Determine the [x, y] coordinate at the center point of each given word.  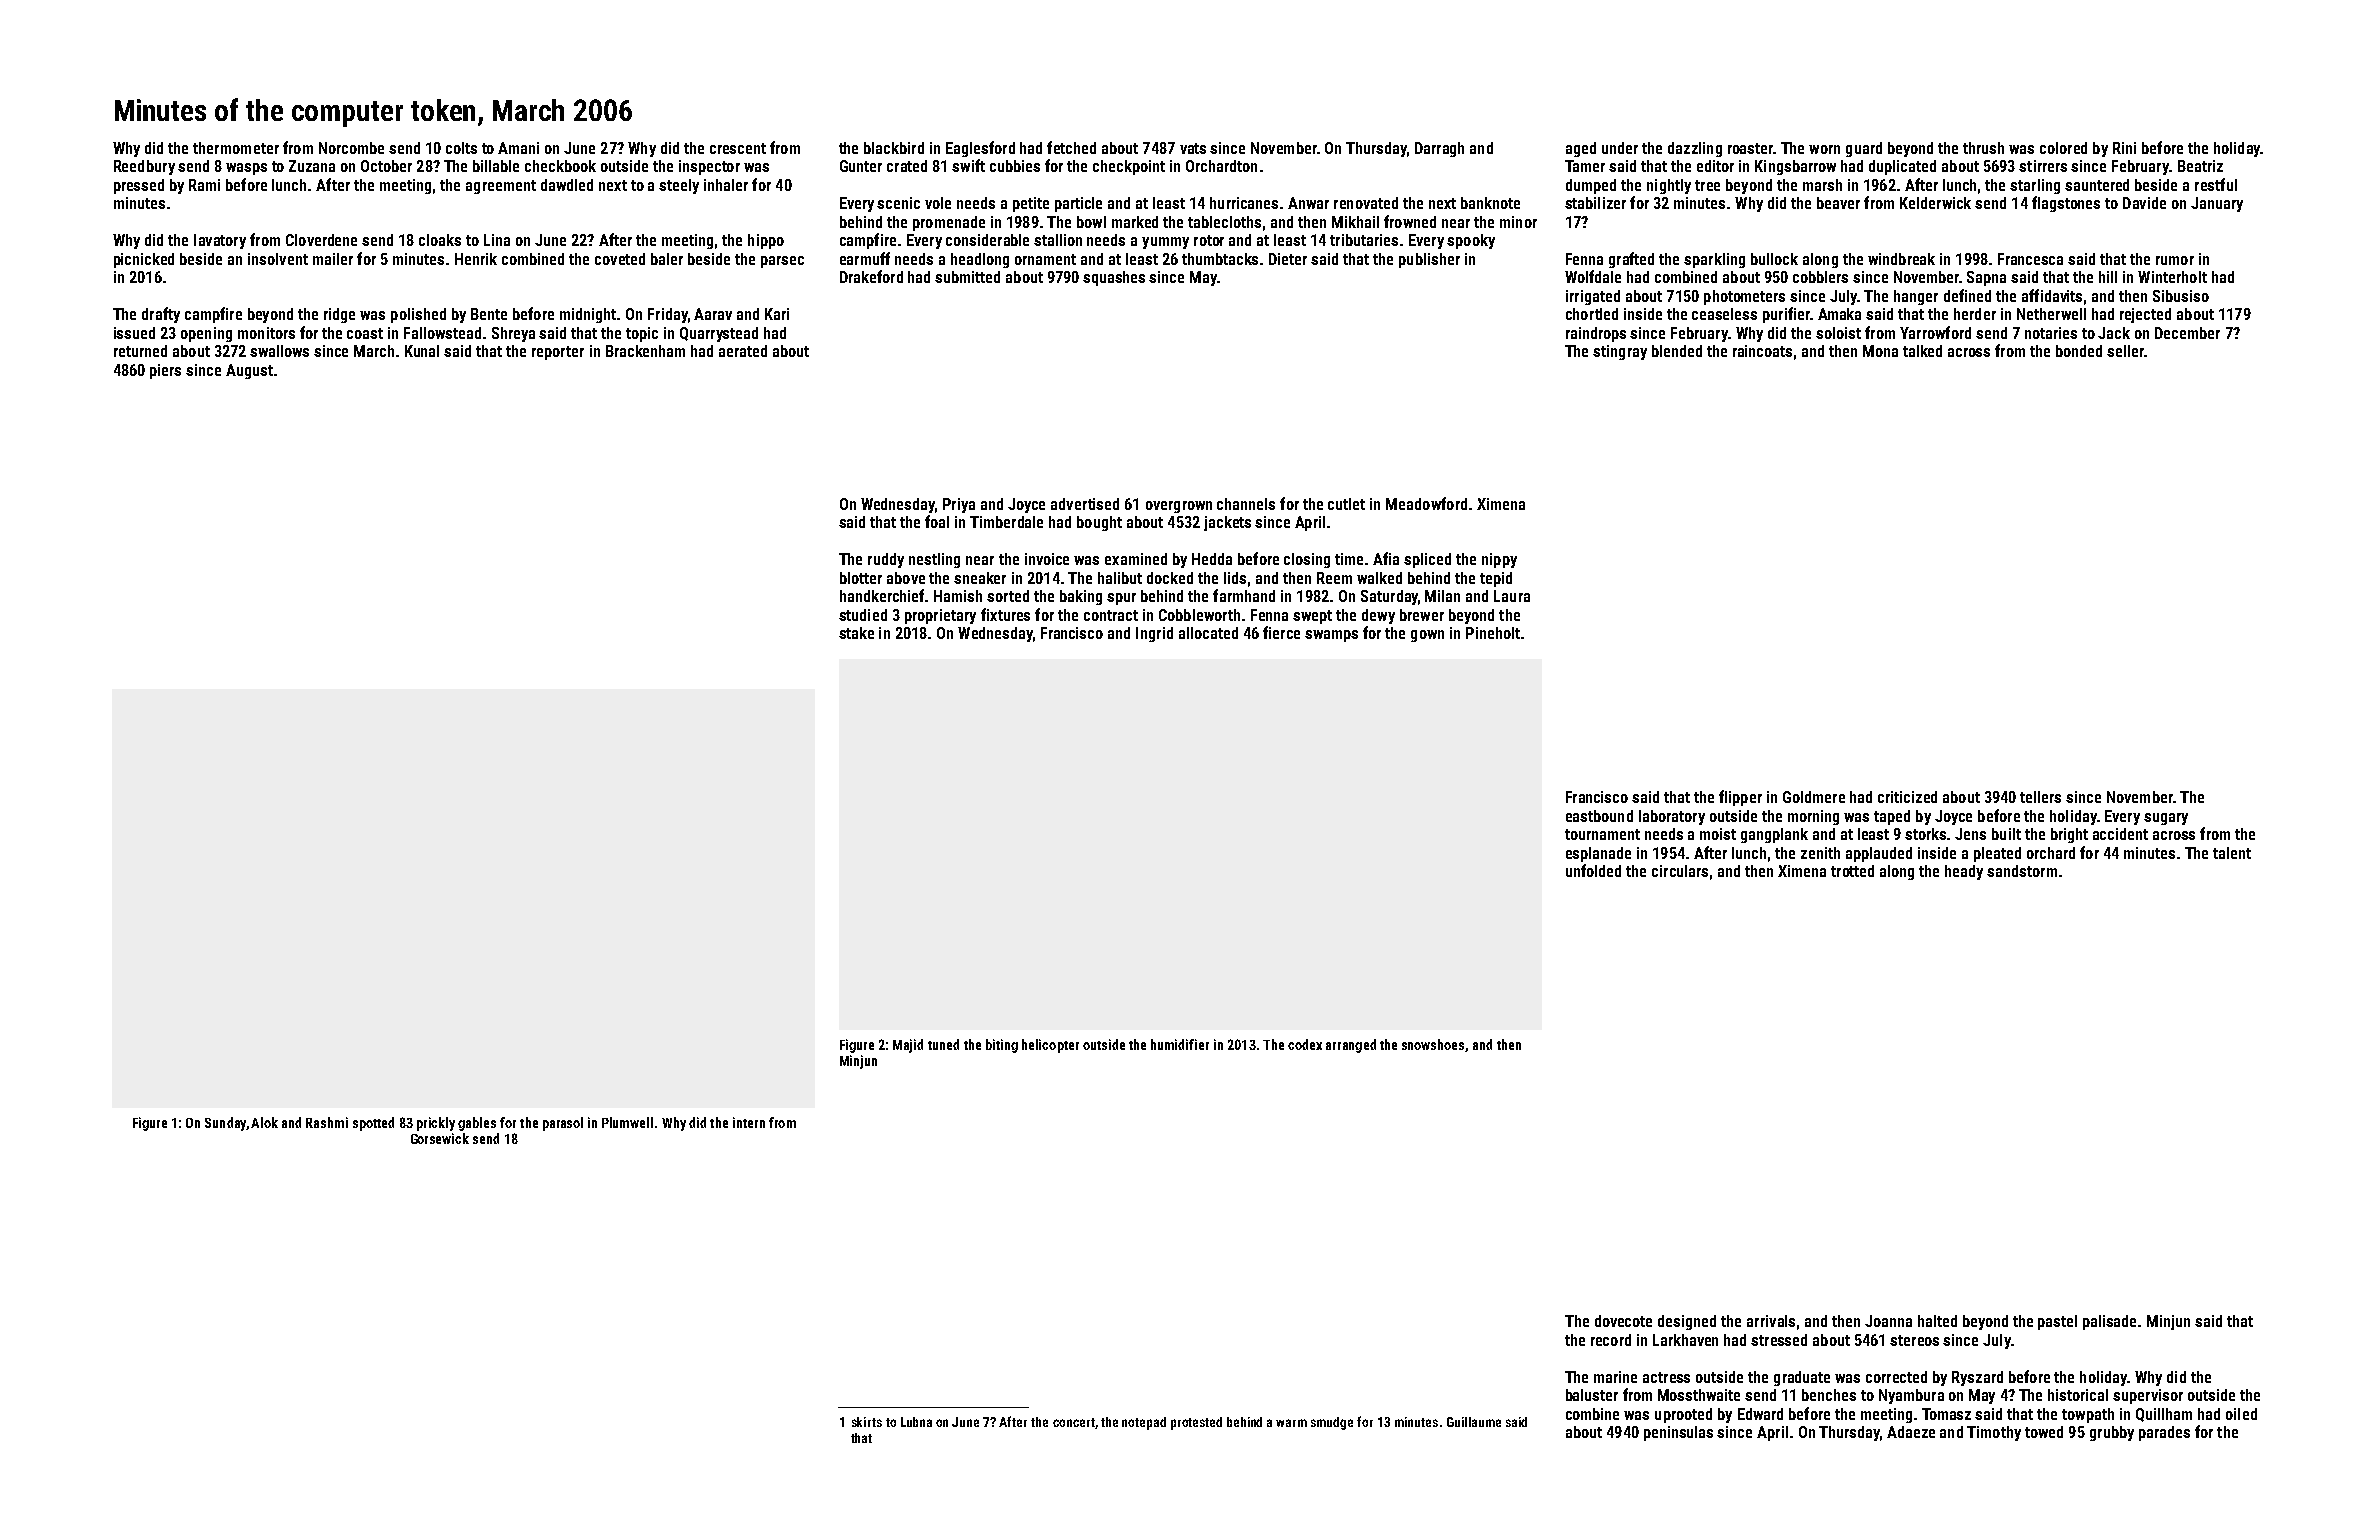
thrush [1983, 148]
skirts [867, 1422]
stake [856, 633]
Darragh [1439, 149]
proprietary [940, 616]
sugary [2166, 819]
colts [461, 148]
